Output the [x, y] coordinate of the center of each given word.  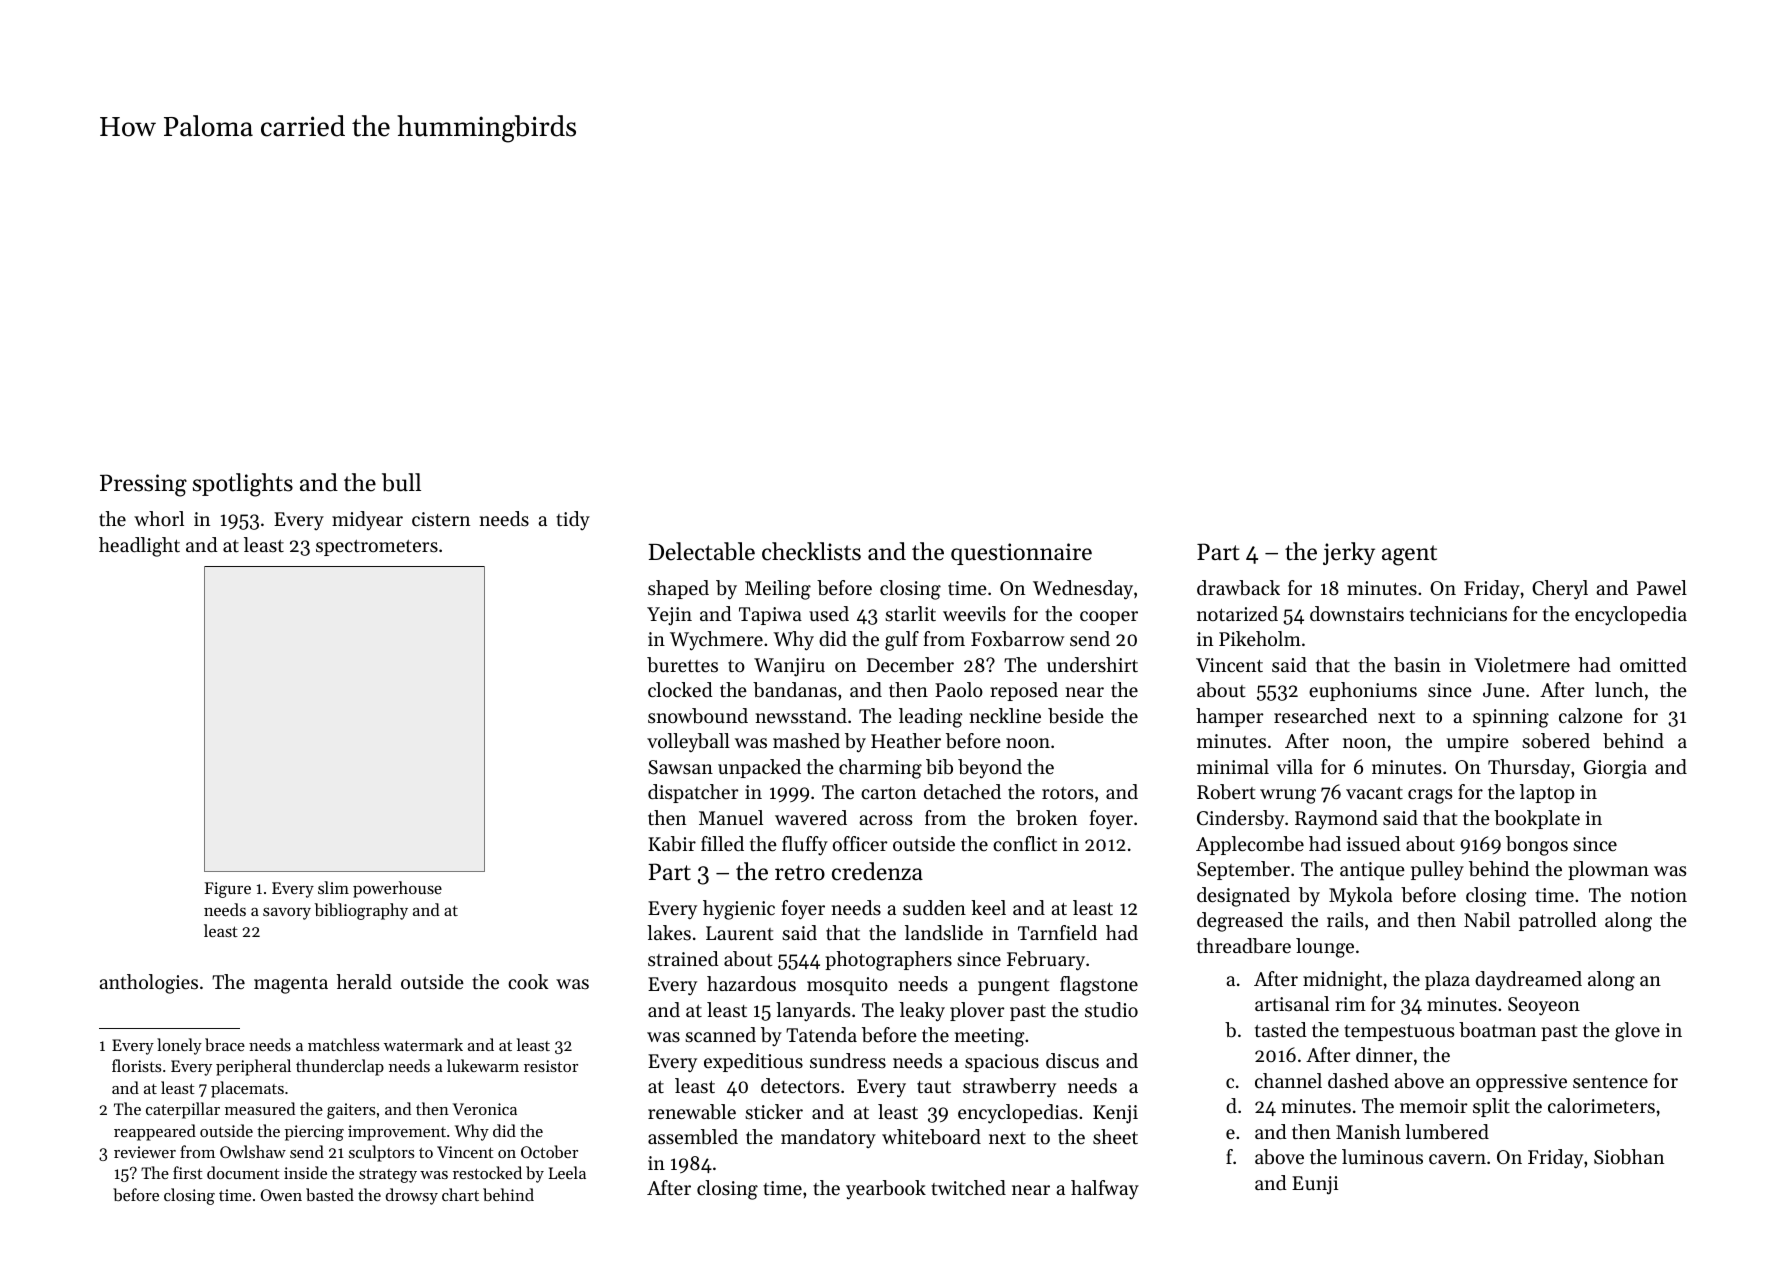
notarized [1237, 614]
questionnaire [1021, 554]
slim [333, 887]
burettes [682, 665]
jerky [1349, 553]
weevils [974, 614]
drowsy [412, 1196]
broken [1046, 818]
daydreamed [1528, 981]
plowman [1608, 870]
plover [977, 1011]
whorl [159, 518]
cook [528, 981]
